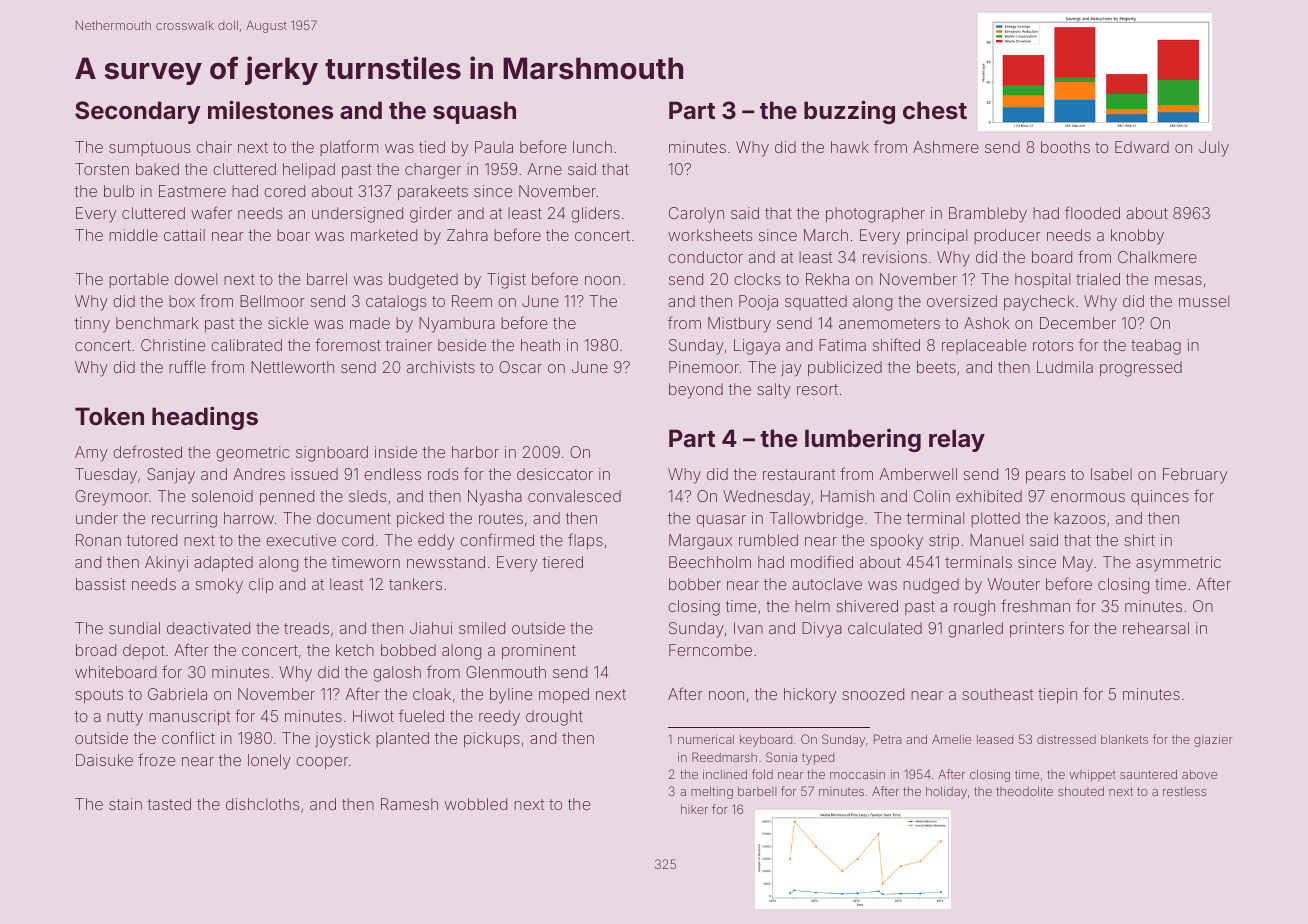 The image size is (1308, 924). I want to click on Chalkmere, so click(1157, 257).
